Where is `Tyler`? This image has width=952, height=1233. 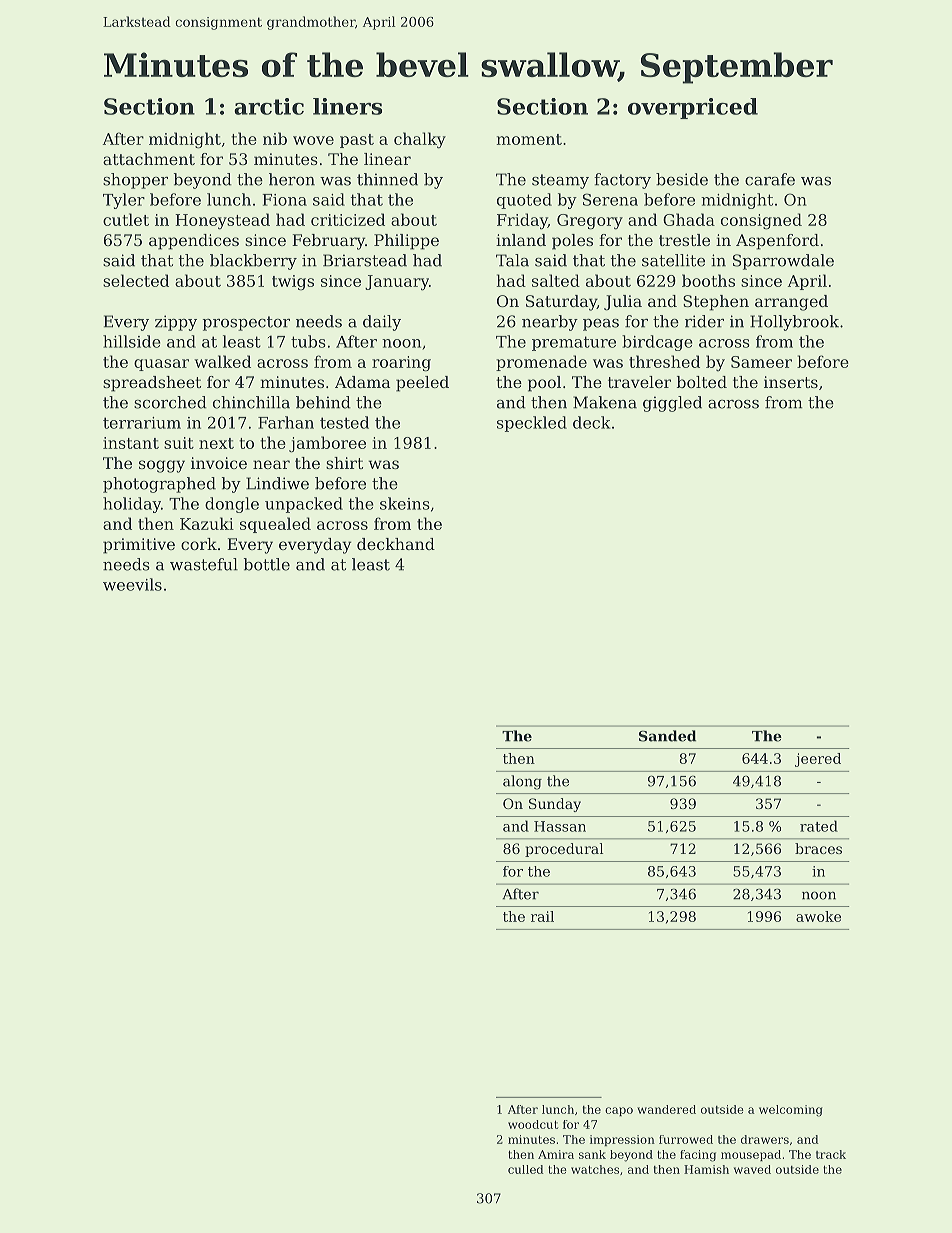 Tyler is located at coordinates (124, 201).
